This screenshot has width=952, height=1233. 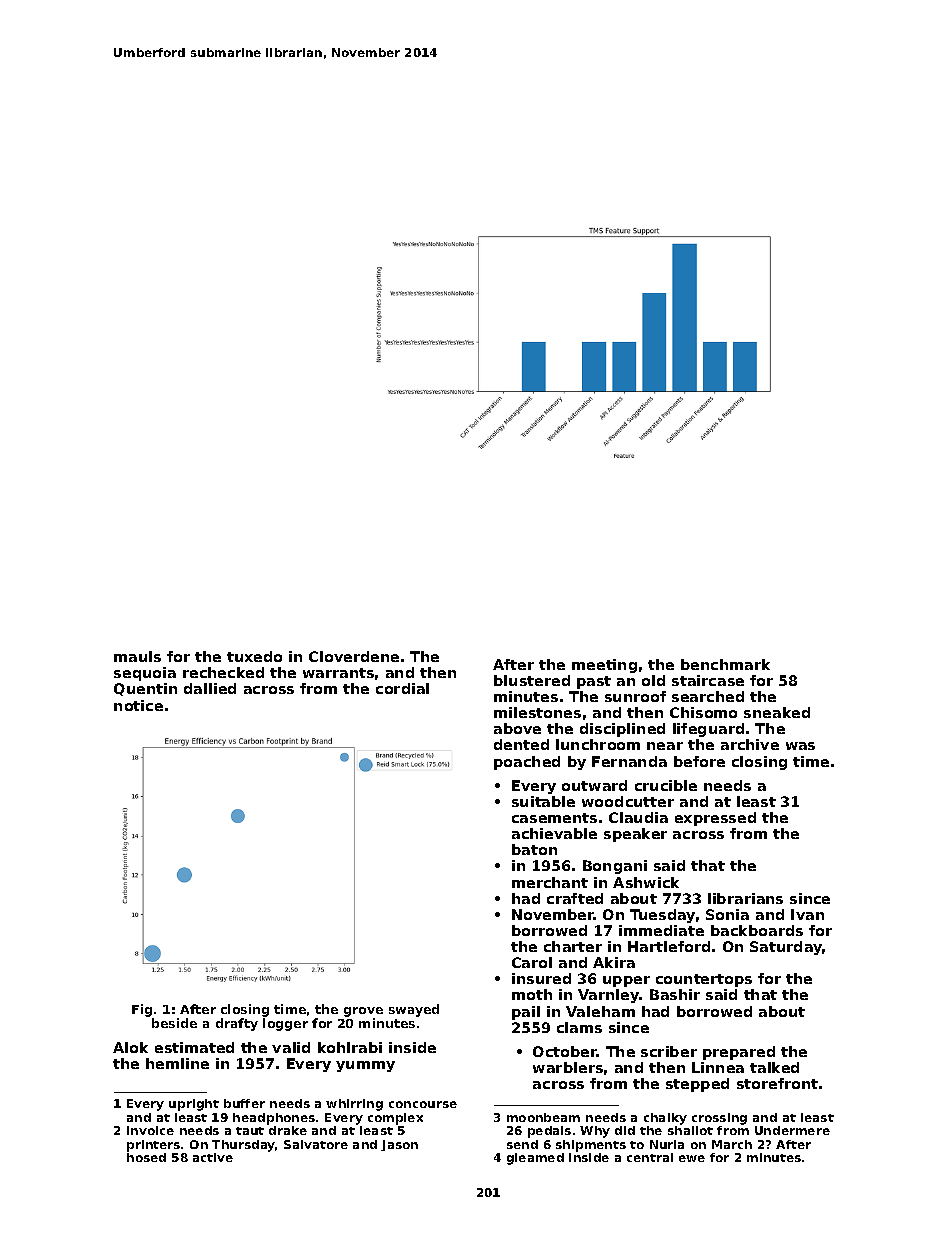 What do you see at coordinates (635, 696) in the screenshot?
I see `sunroof` at bounding box center [635, 696].
